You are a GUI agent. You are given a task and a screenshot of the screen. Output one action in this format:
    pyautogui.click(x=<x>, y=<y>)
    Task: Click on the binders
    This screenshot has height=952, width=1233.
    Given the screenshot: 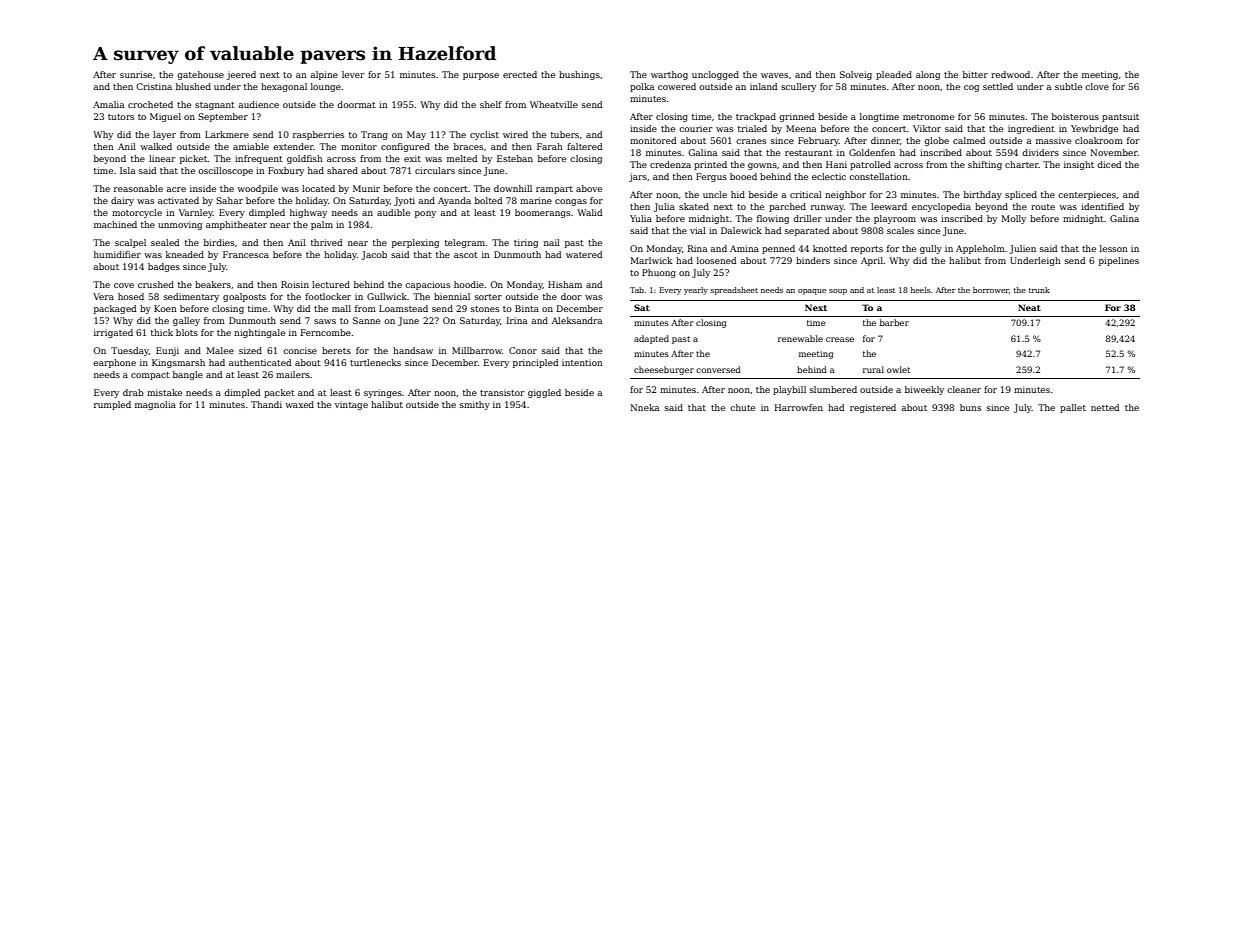 What is the action you would take?
    pyautogui.click(x=813, y=260)
